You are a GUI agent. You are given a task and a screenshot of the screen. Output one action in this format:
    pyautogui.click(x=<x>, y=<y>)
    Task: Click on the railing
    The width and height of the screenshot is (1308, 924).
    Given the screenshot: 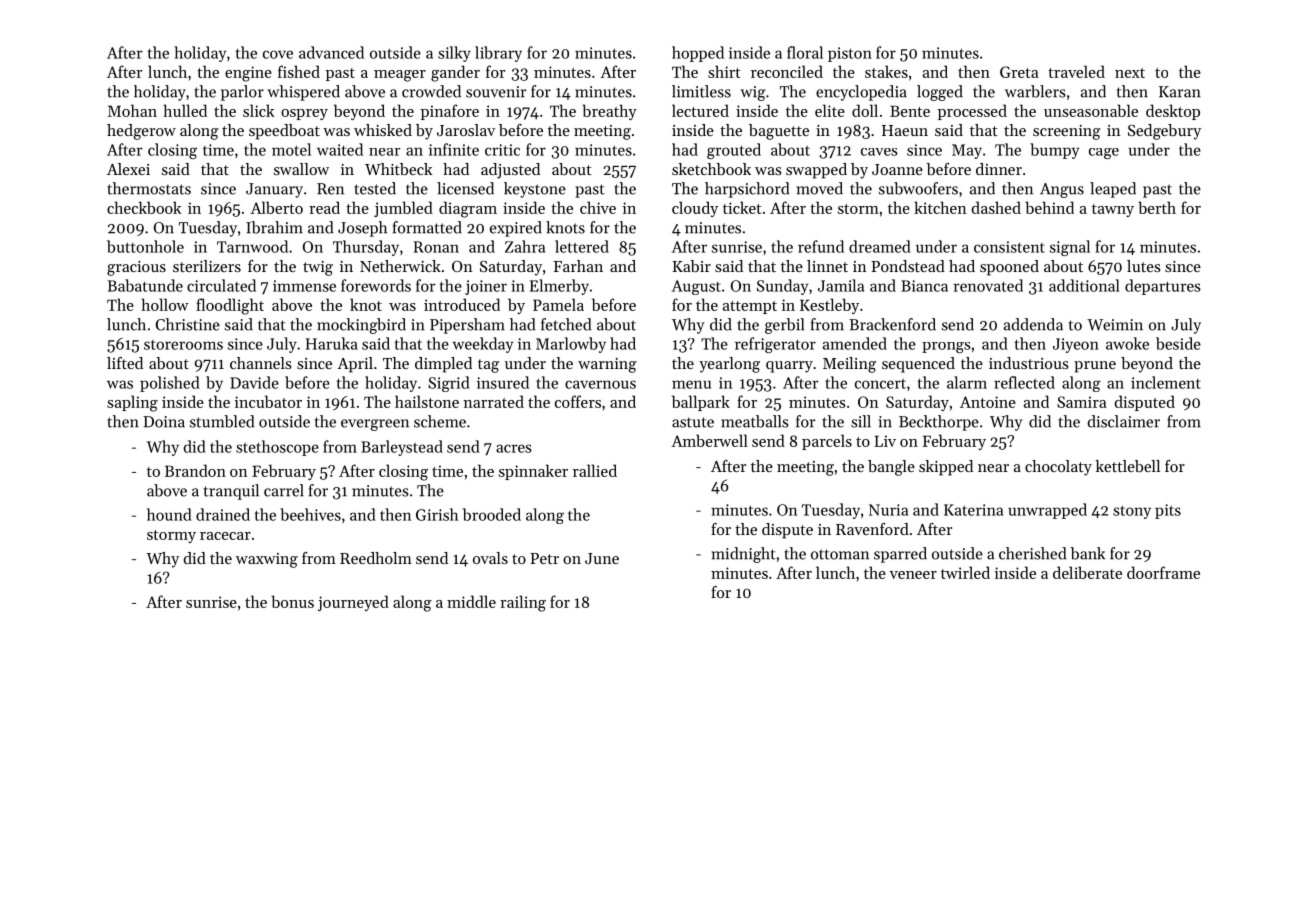 What is the action you would take?
    pyautogui.click(x=523, y=603)
